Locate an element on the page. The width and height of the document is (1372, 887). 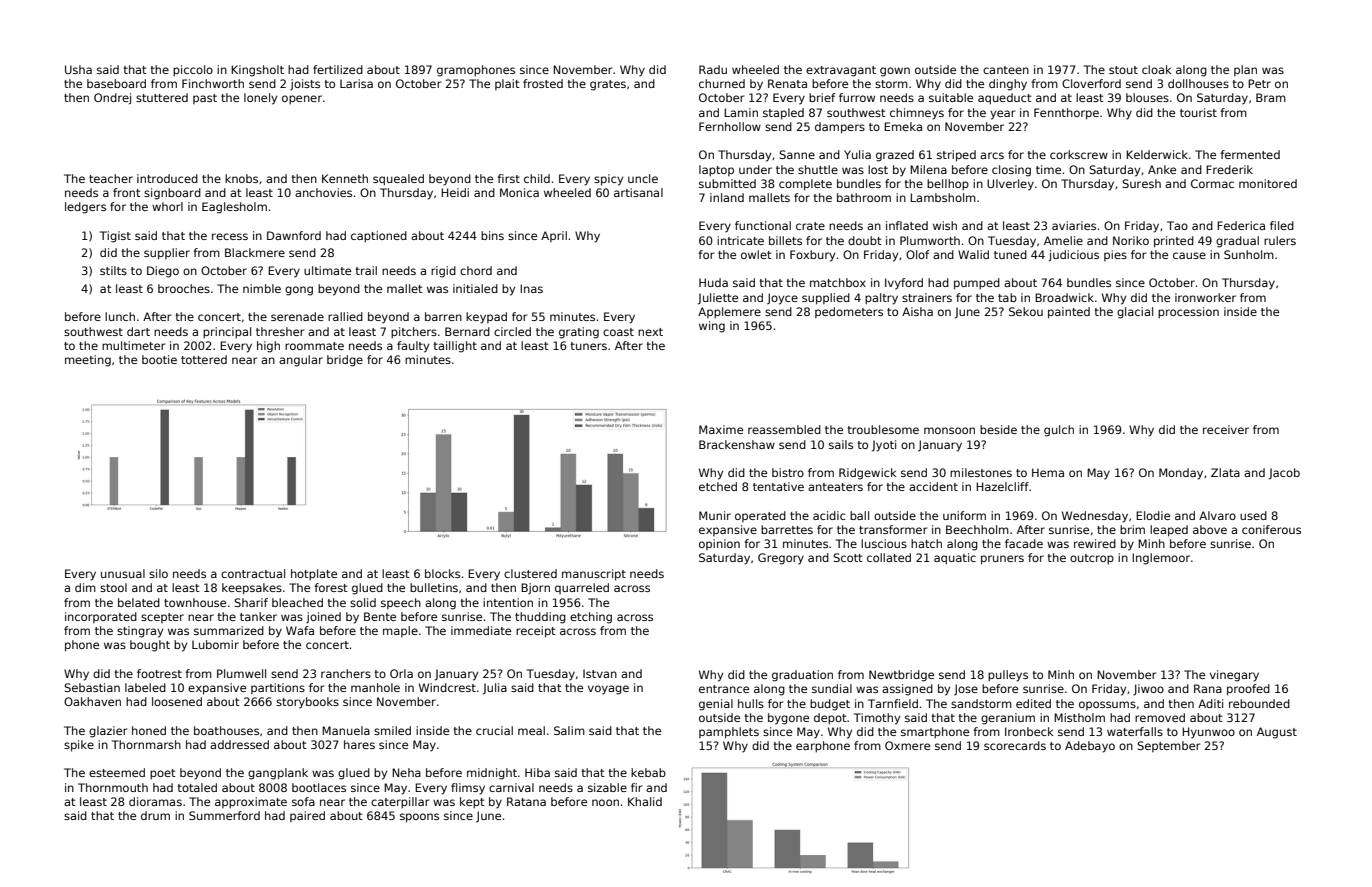
Sunholm is located at coordinates (1249, 254).
